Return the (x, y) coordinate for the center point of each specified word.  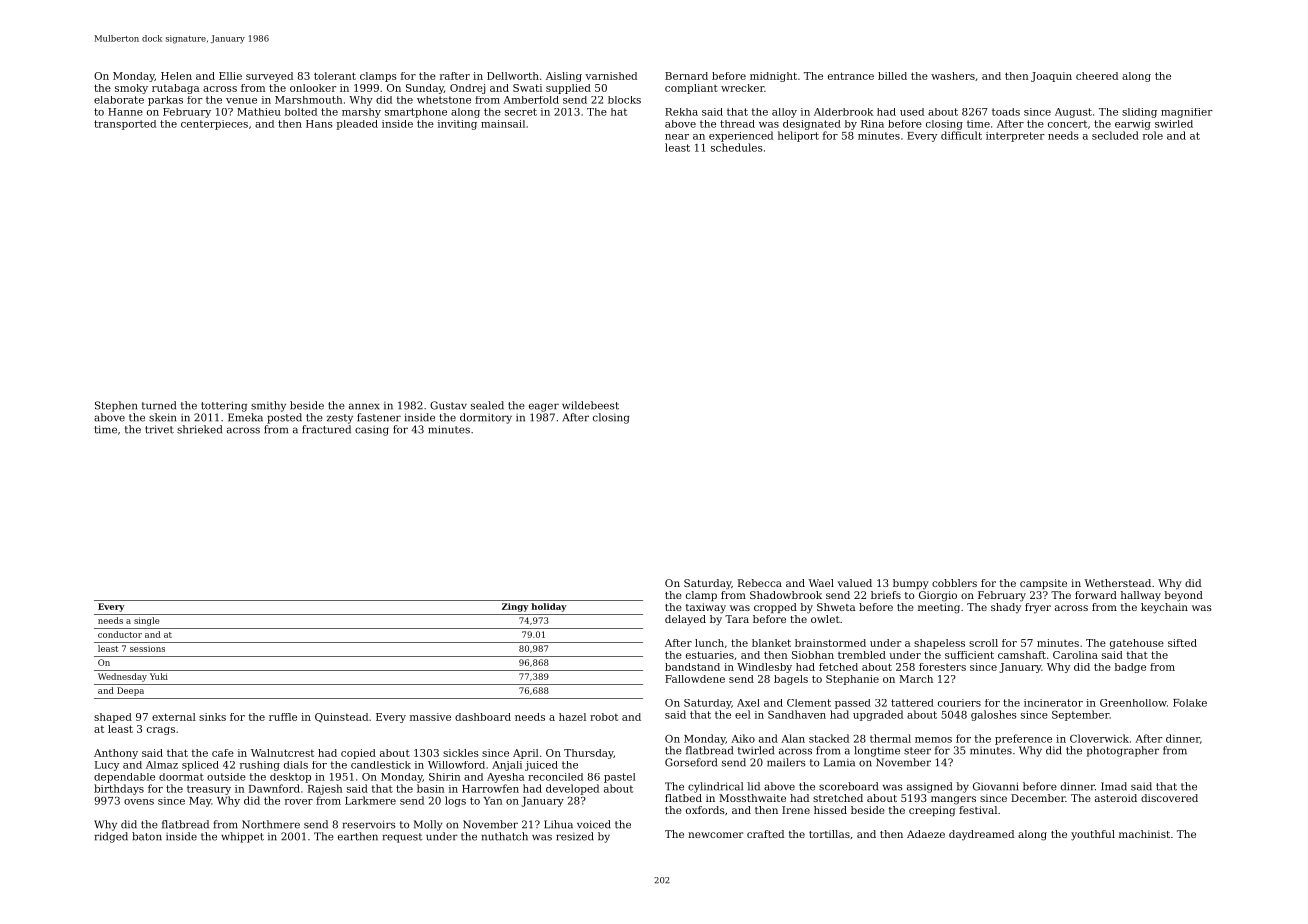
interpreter (1015, 137)
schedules (736, 147)
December (1038, 798)
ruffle (283, 717)
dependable (124, 778)
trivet (159, 429)
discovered (1169, 798)
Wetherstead (1118, 583)
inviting (457, 125)
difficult (961, 135)
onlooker (313, 88)
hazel (572, 717)
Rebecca (760, 583)
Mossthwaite (752, 798)
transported (125, 125)
